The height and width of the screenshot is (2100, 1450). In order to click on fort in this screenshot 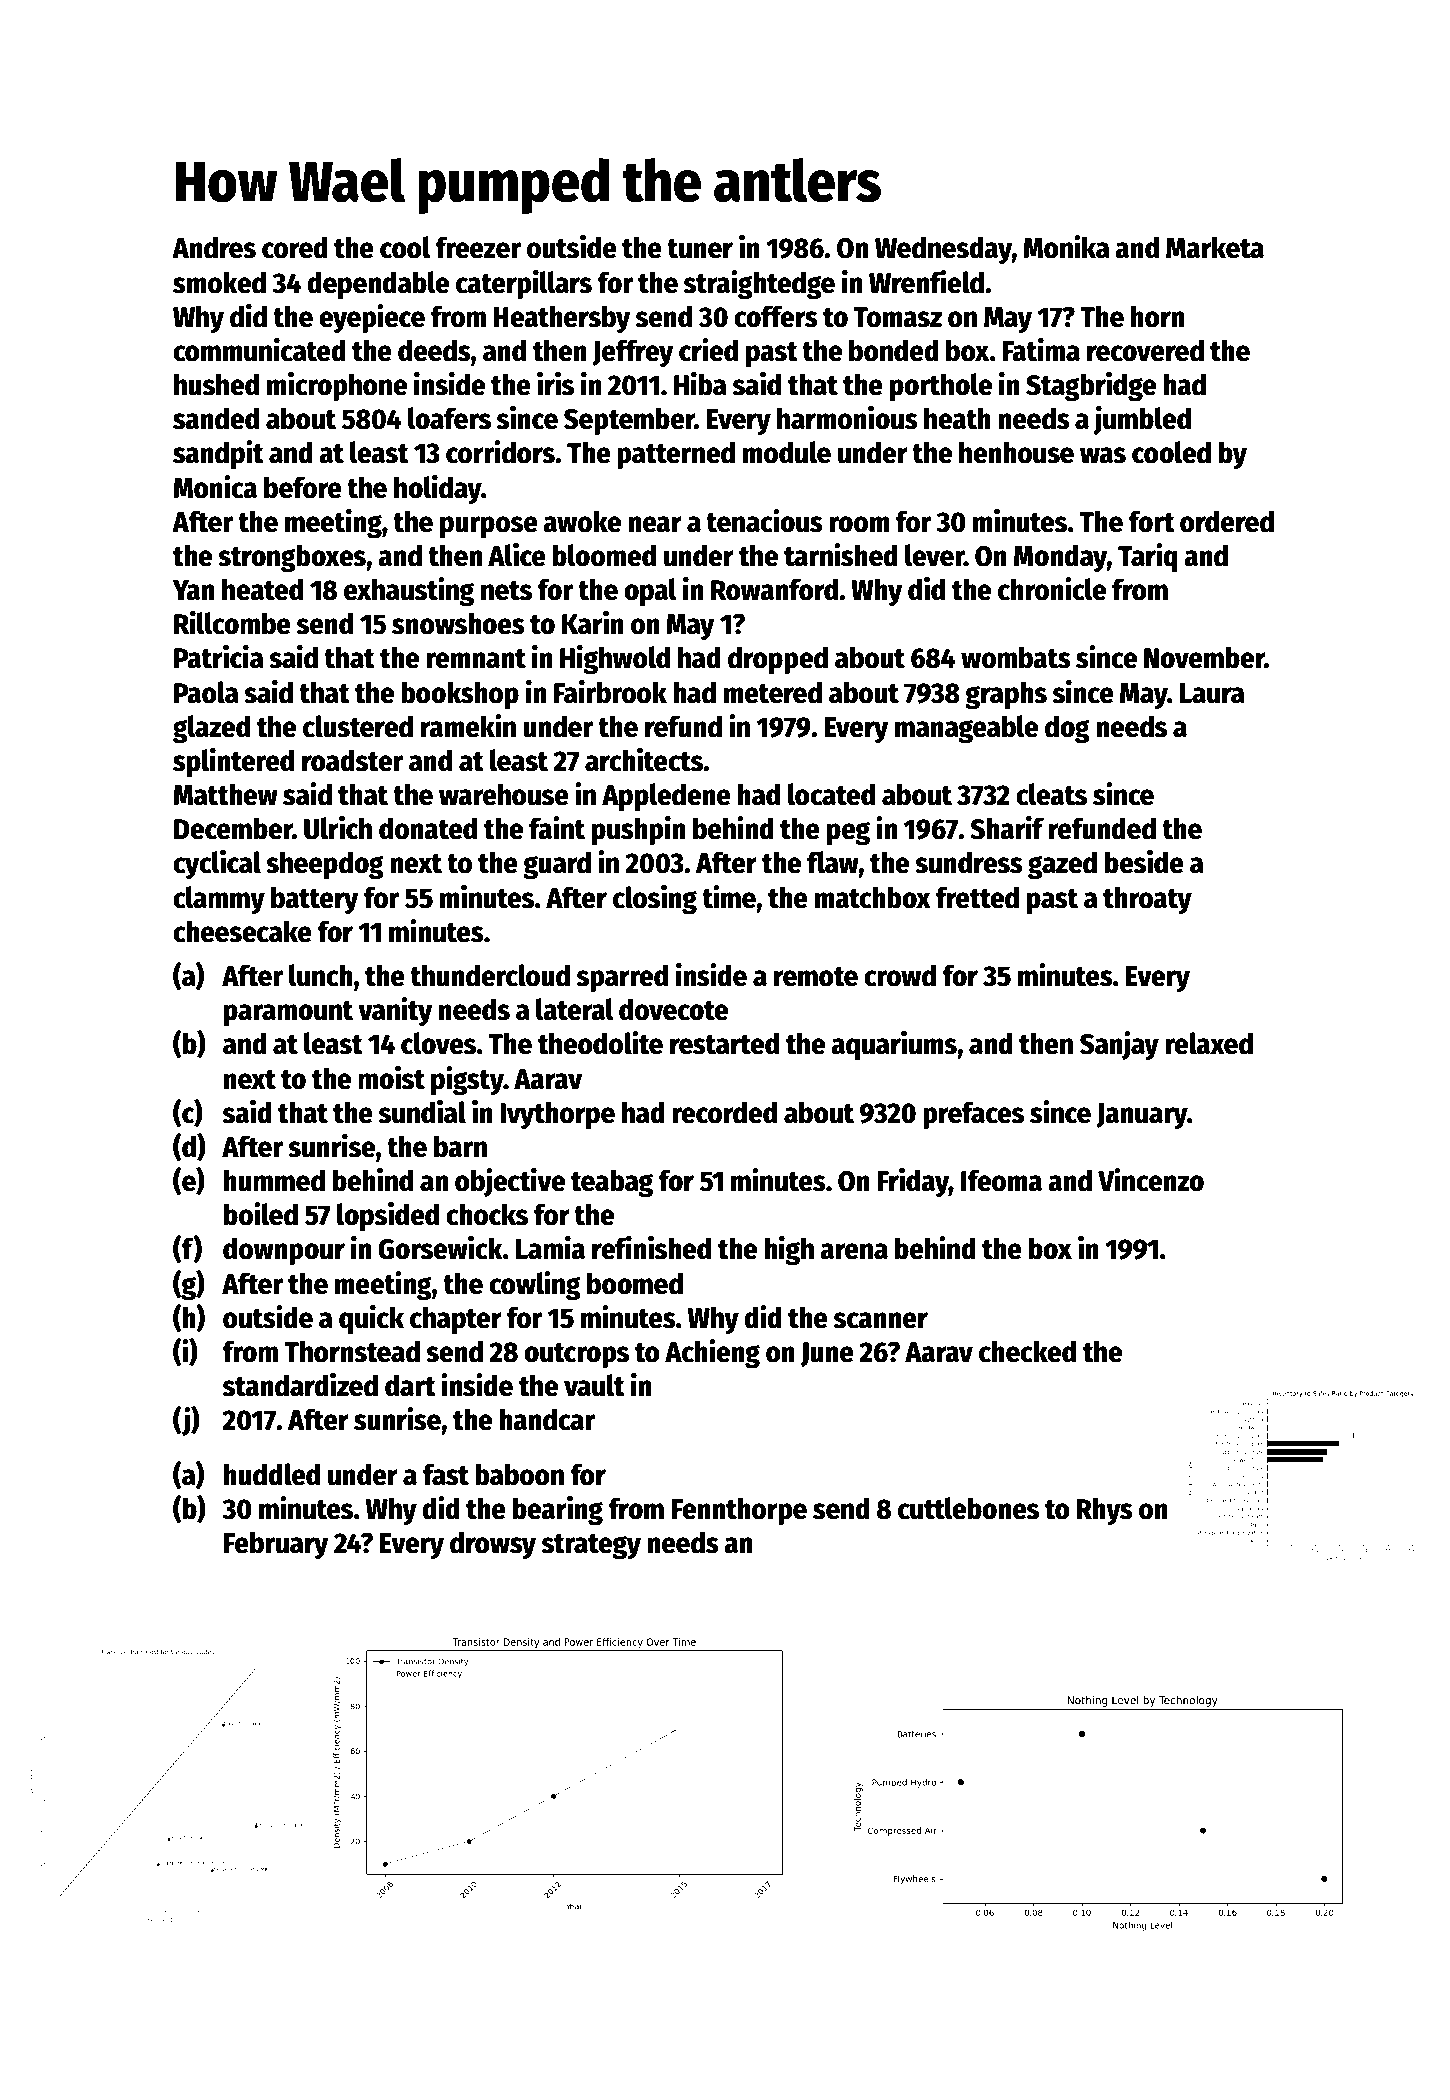, I will do `click(1151, 521)`.
